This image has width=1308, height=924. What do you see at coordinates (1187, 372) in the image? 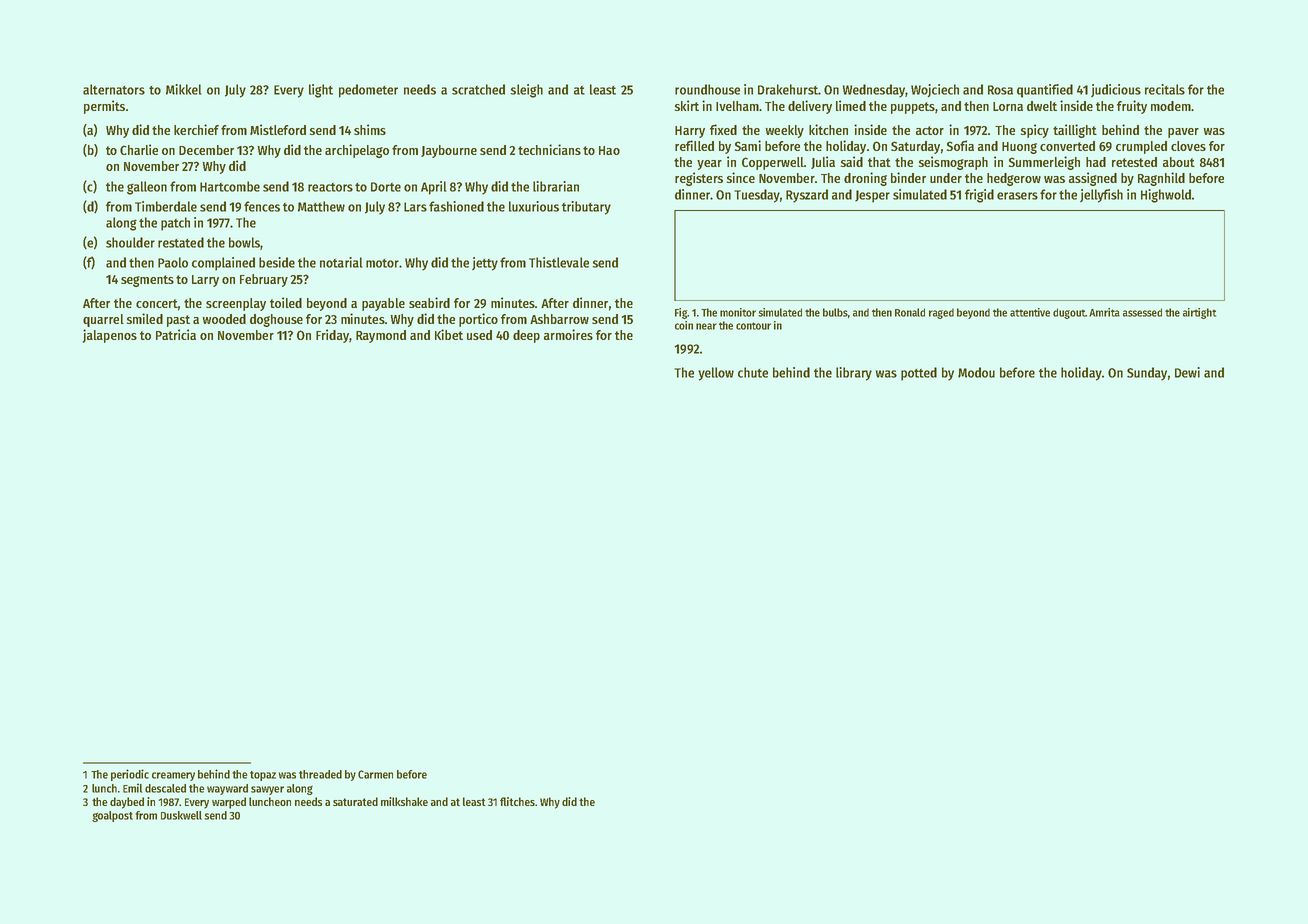
I see `Dewi` at bounding box center [1187, 372].
